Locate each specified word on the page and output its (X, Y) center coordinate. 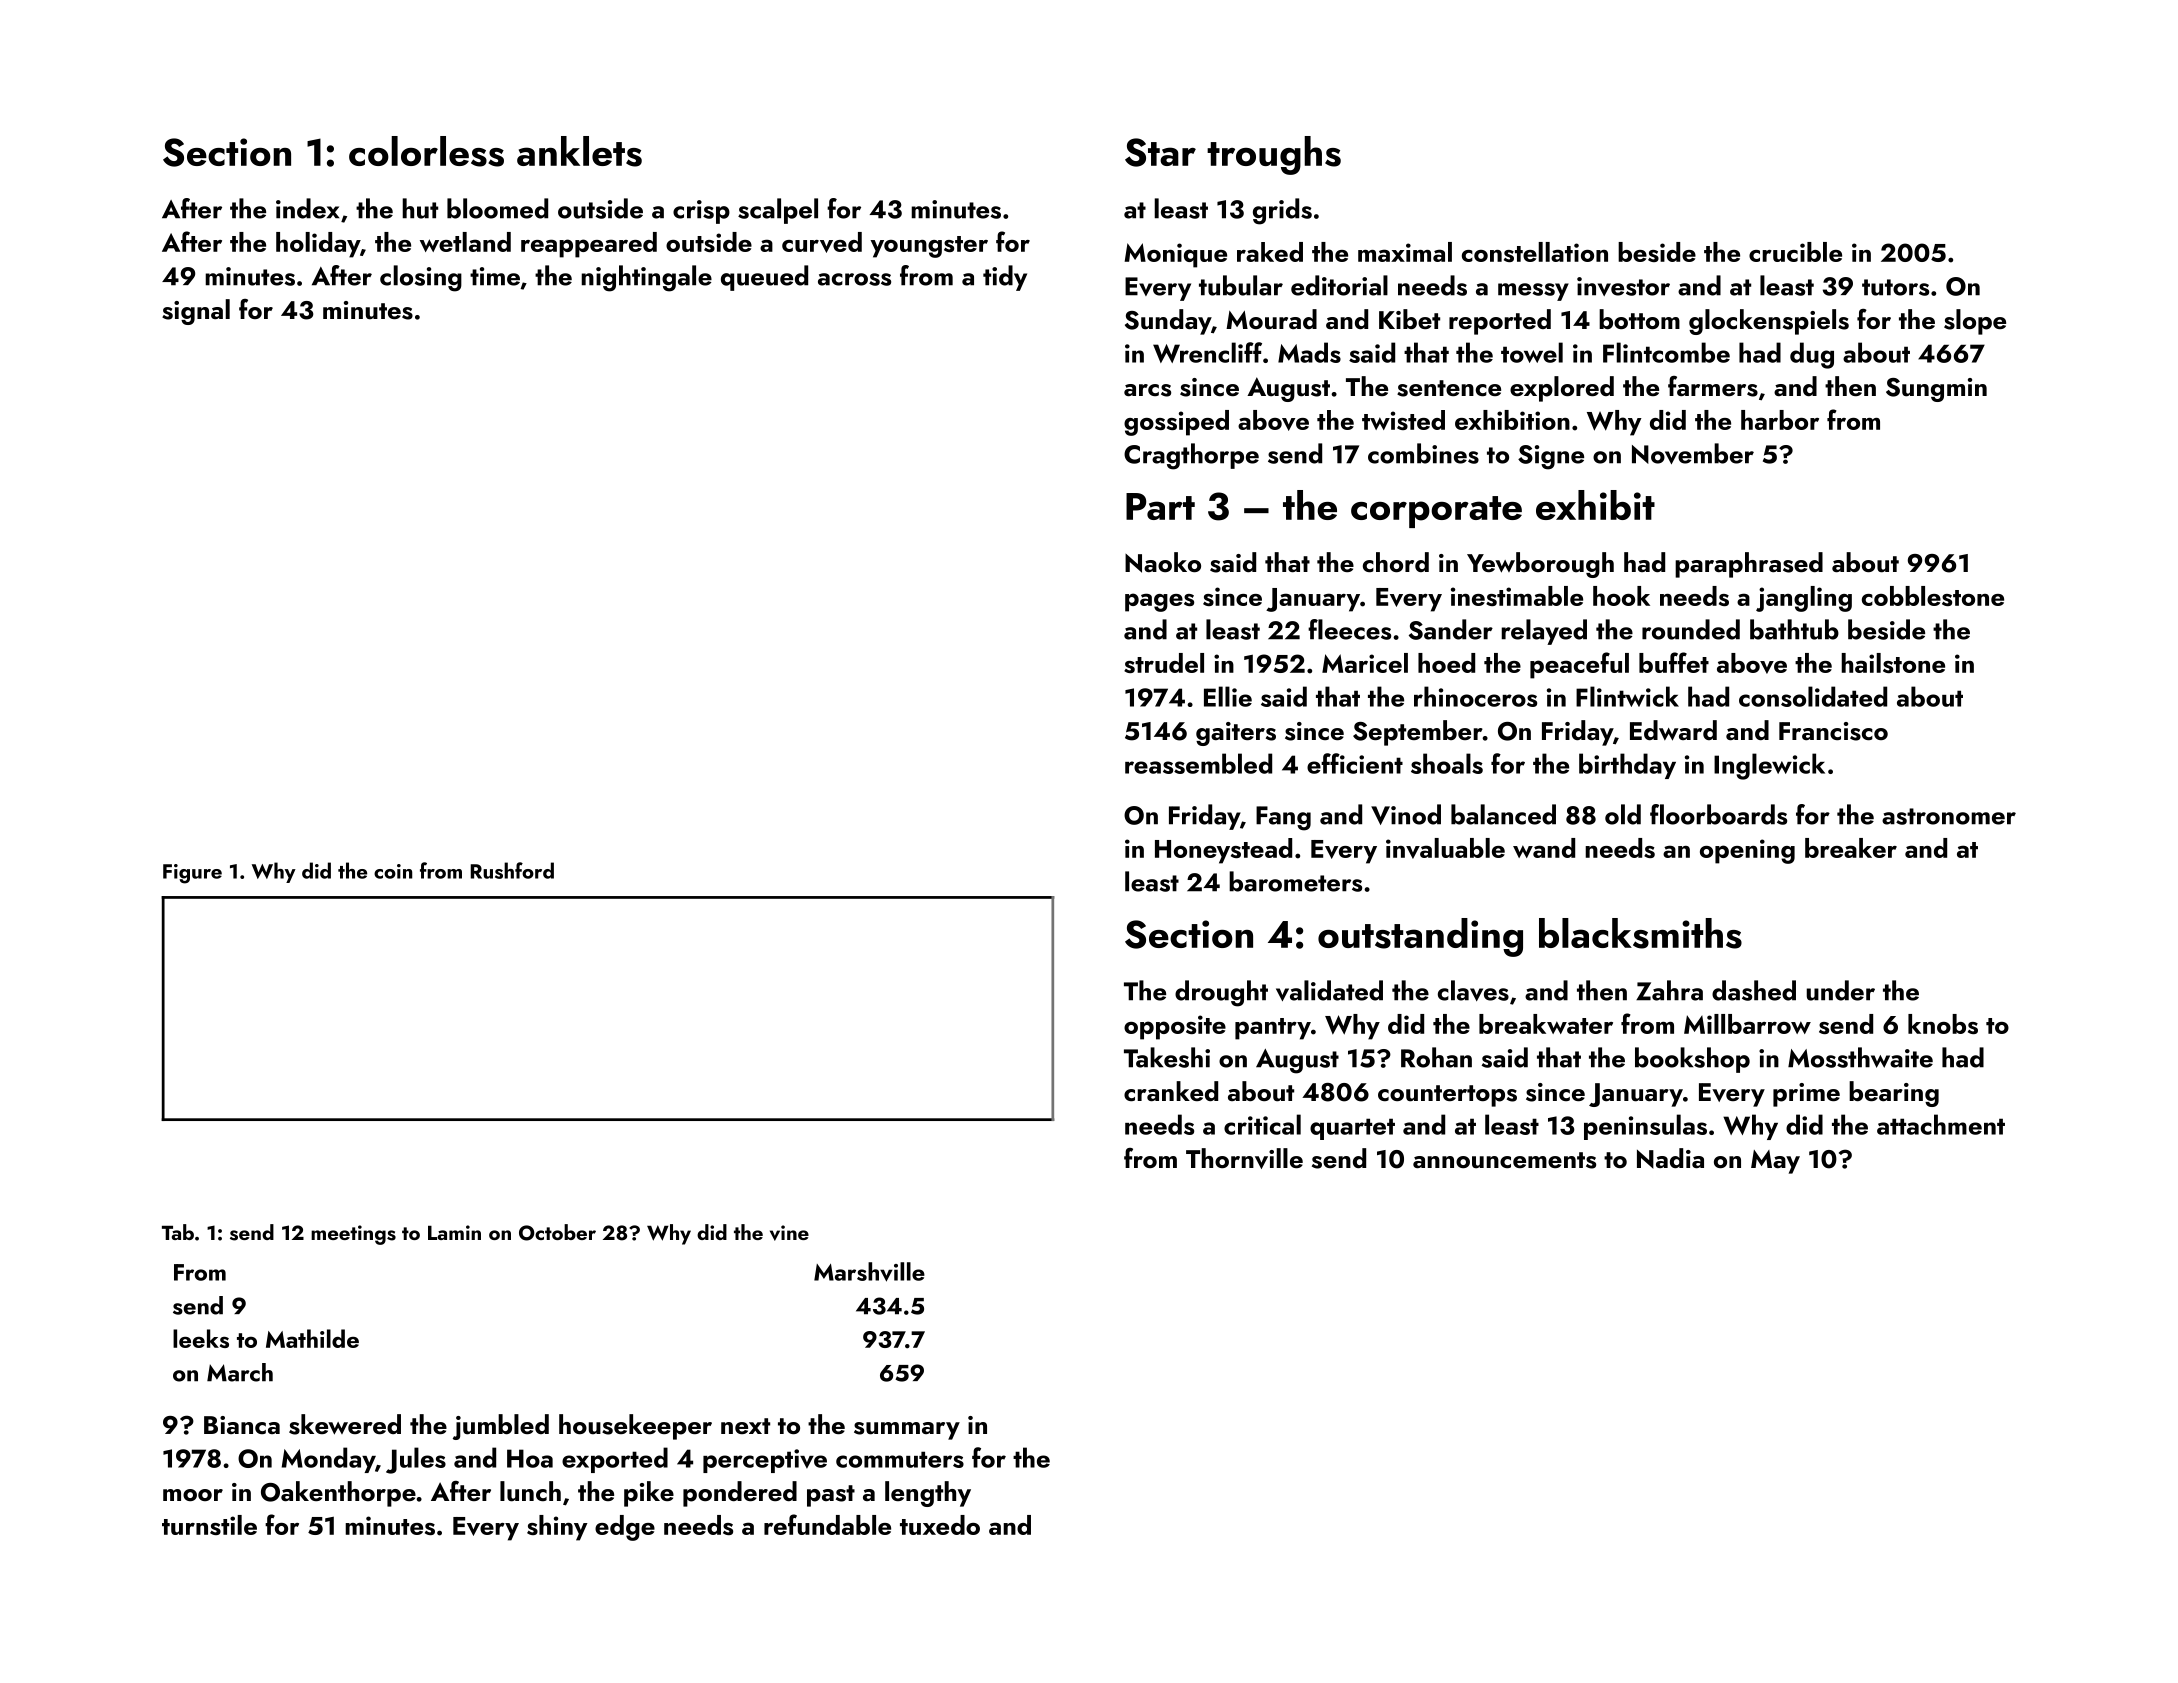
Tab (178, 1232)
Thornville (1244, 1158)
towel (1532, 352)
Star (1160, 152)
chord (1396, 562)
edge (625, 1528)
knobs (1943, 1024)
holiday (318, 245)
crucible (1795, 252)
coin (393, 871)
